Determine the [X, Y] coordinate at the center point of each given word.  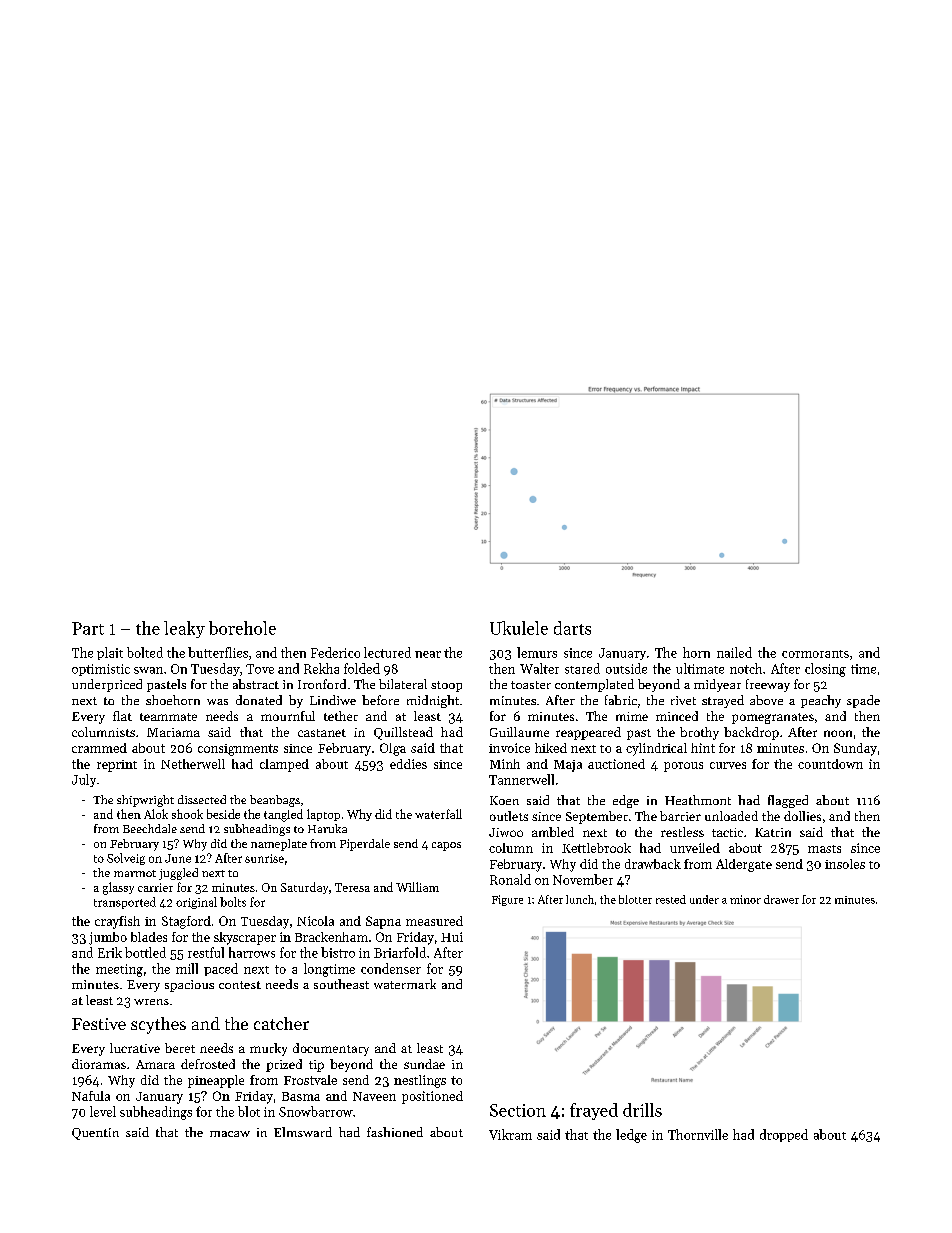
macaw [230, 1134]
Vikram [510, 1134]
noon [838, 733]
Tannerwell [521, 779]
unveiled [695, 848]
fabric [621, 700]
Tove [260, 669]
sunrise [264, 858]
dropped [784, 1135]
